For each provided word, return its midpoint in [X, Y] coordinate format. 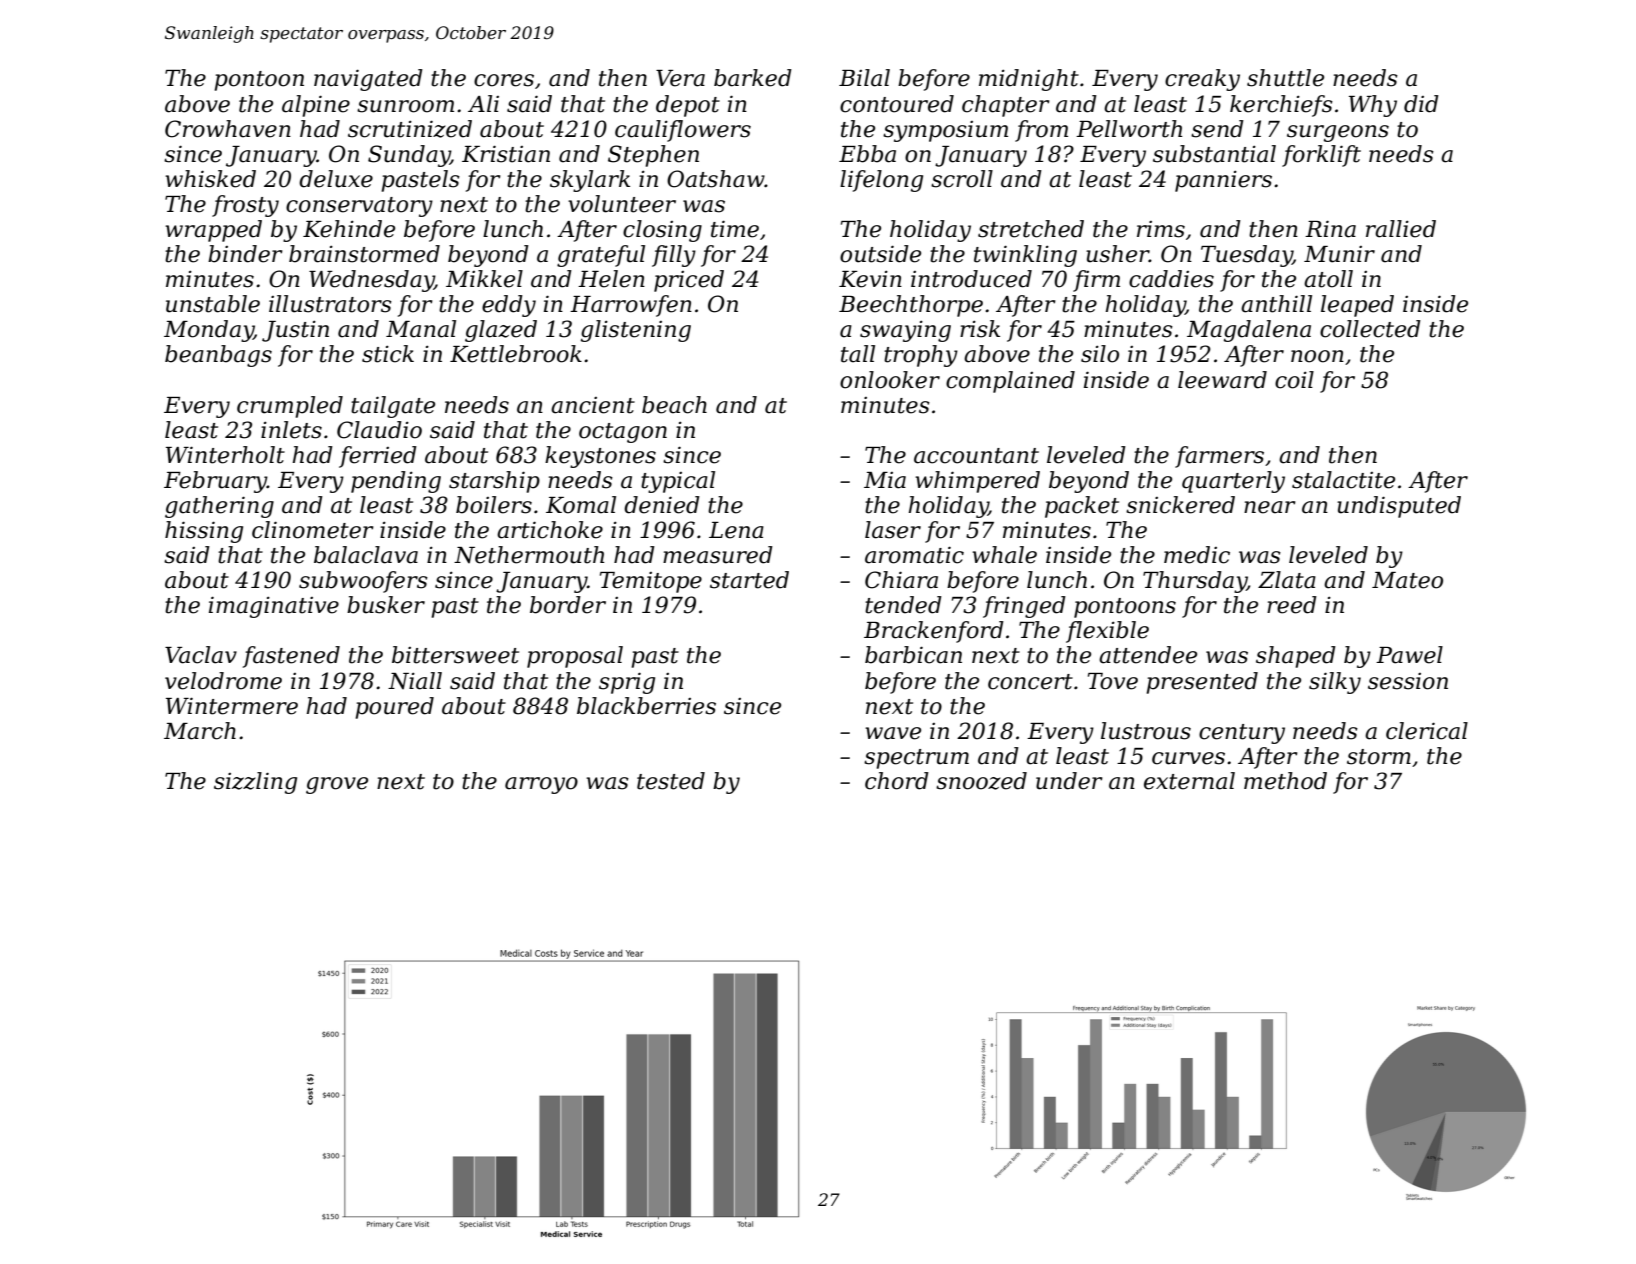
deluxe [336, 179]
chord [897, 781]
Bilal [864, 78]
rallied [1401, 229]
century [1242, 734]
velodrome [223, 681]
